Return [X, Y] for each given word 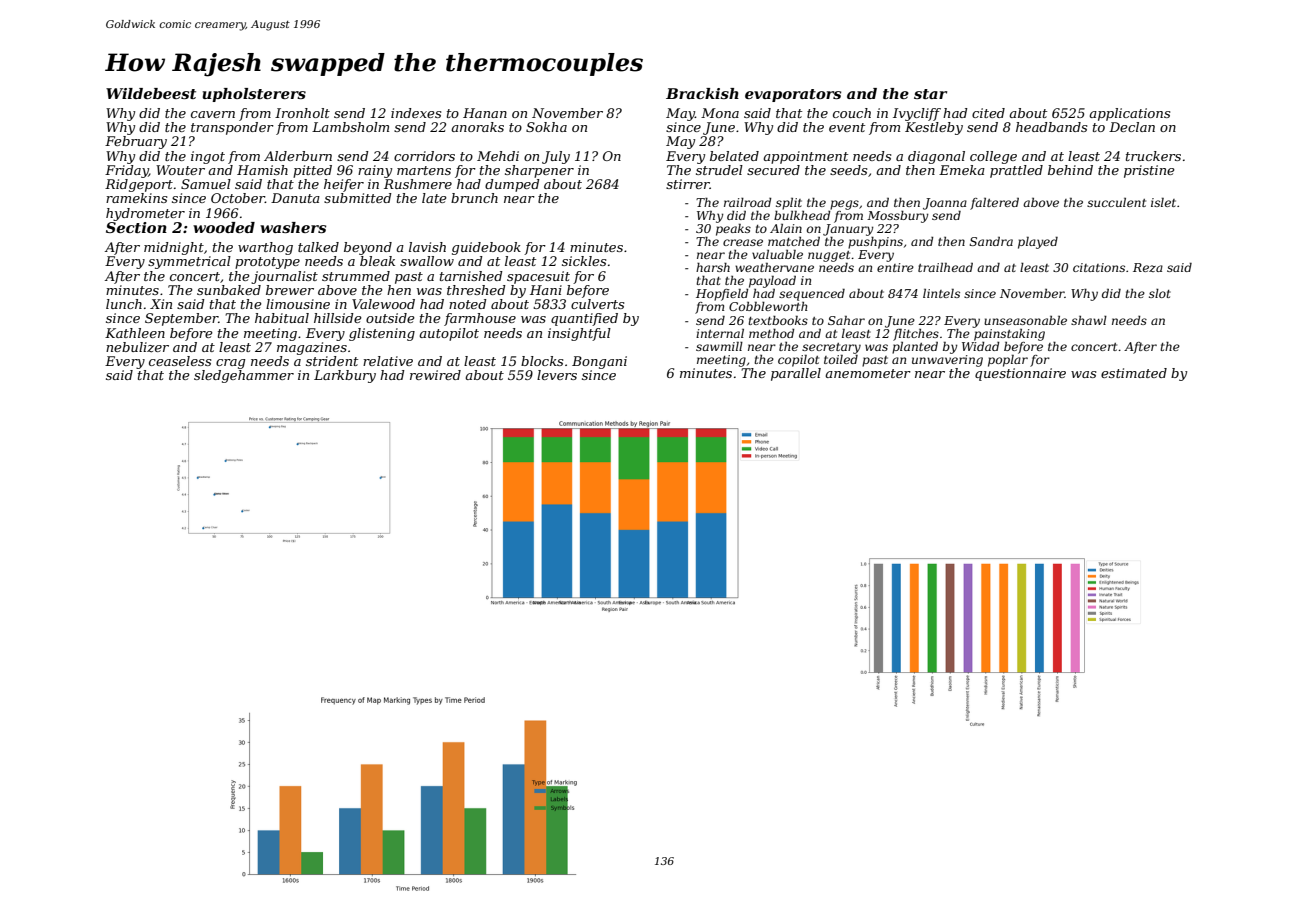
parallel [796, 374]
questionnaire [1020, 374]
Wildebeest [151, 93]
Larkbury [345, 376]
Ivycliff [917, 114]
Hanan [485, 113]
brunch [474, 198]
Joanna [945, 204]
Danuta [295, 198]
